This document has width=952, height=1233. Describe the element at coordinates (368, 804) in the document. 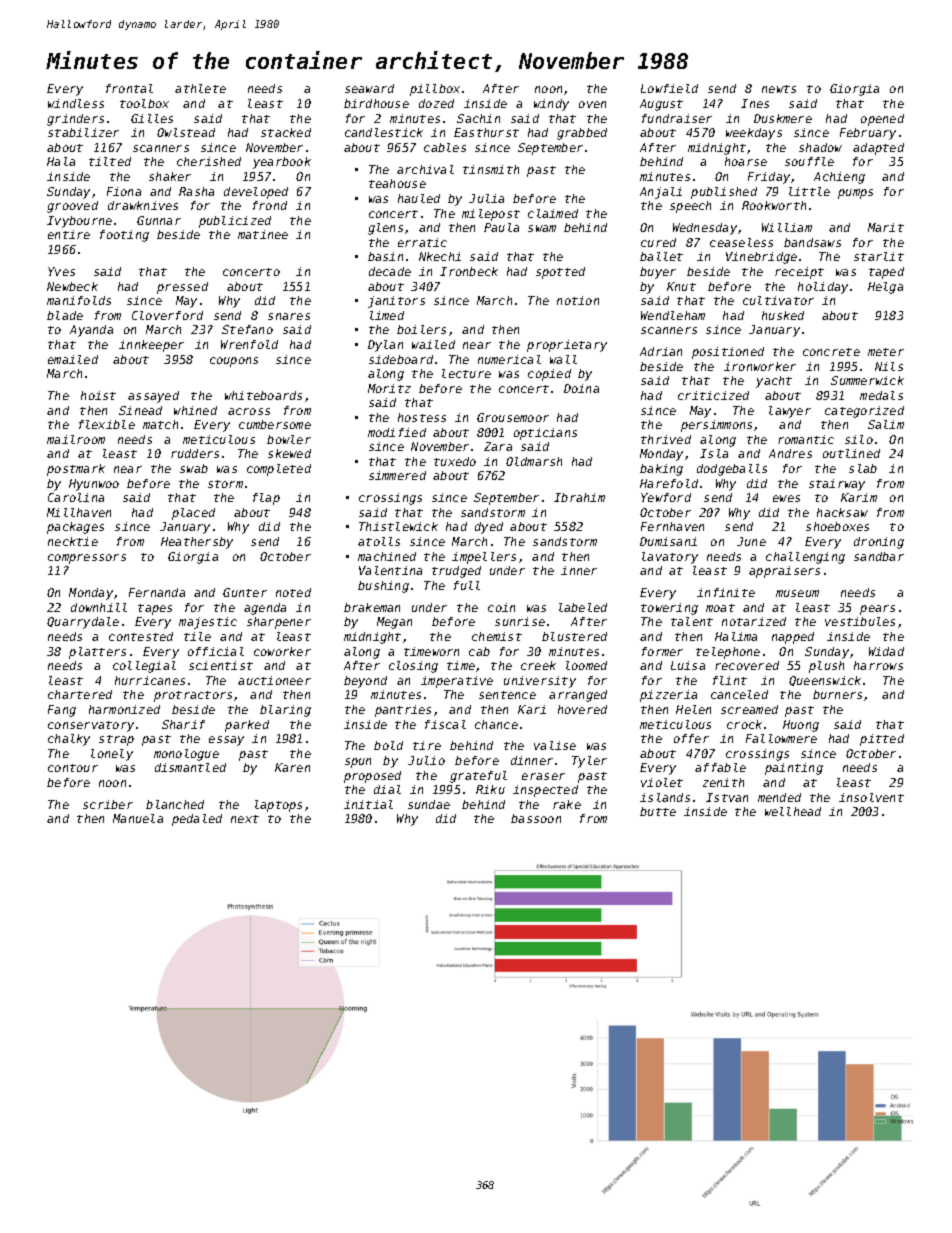

I see `initial` at that location.
